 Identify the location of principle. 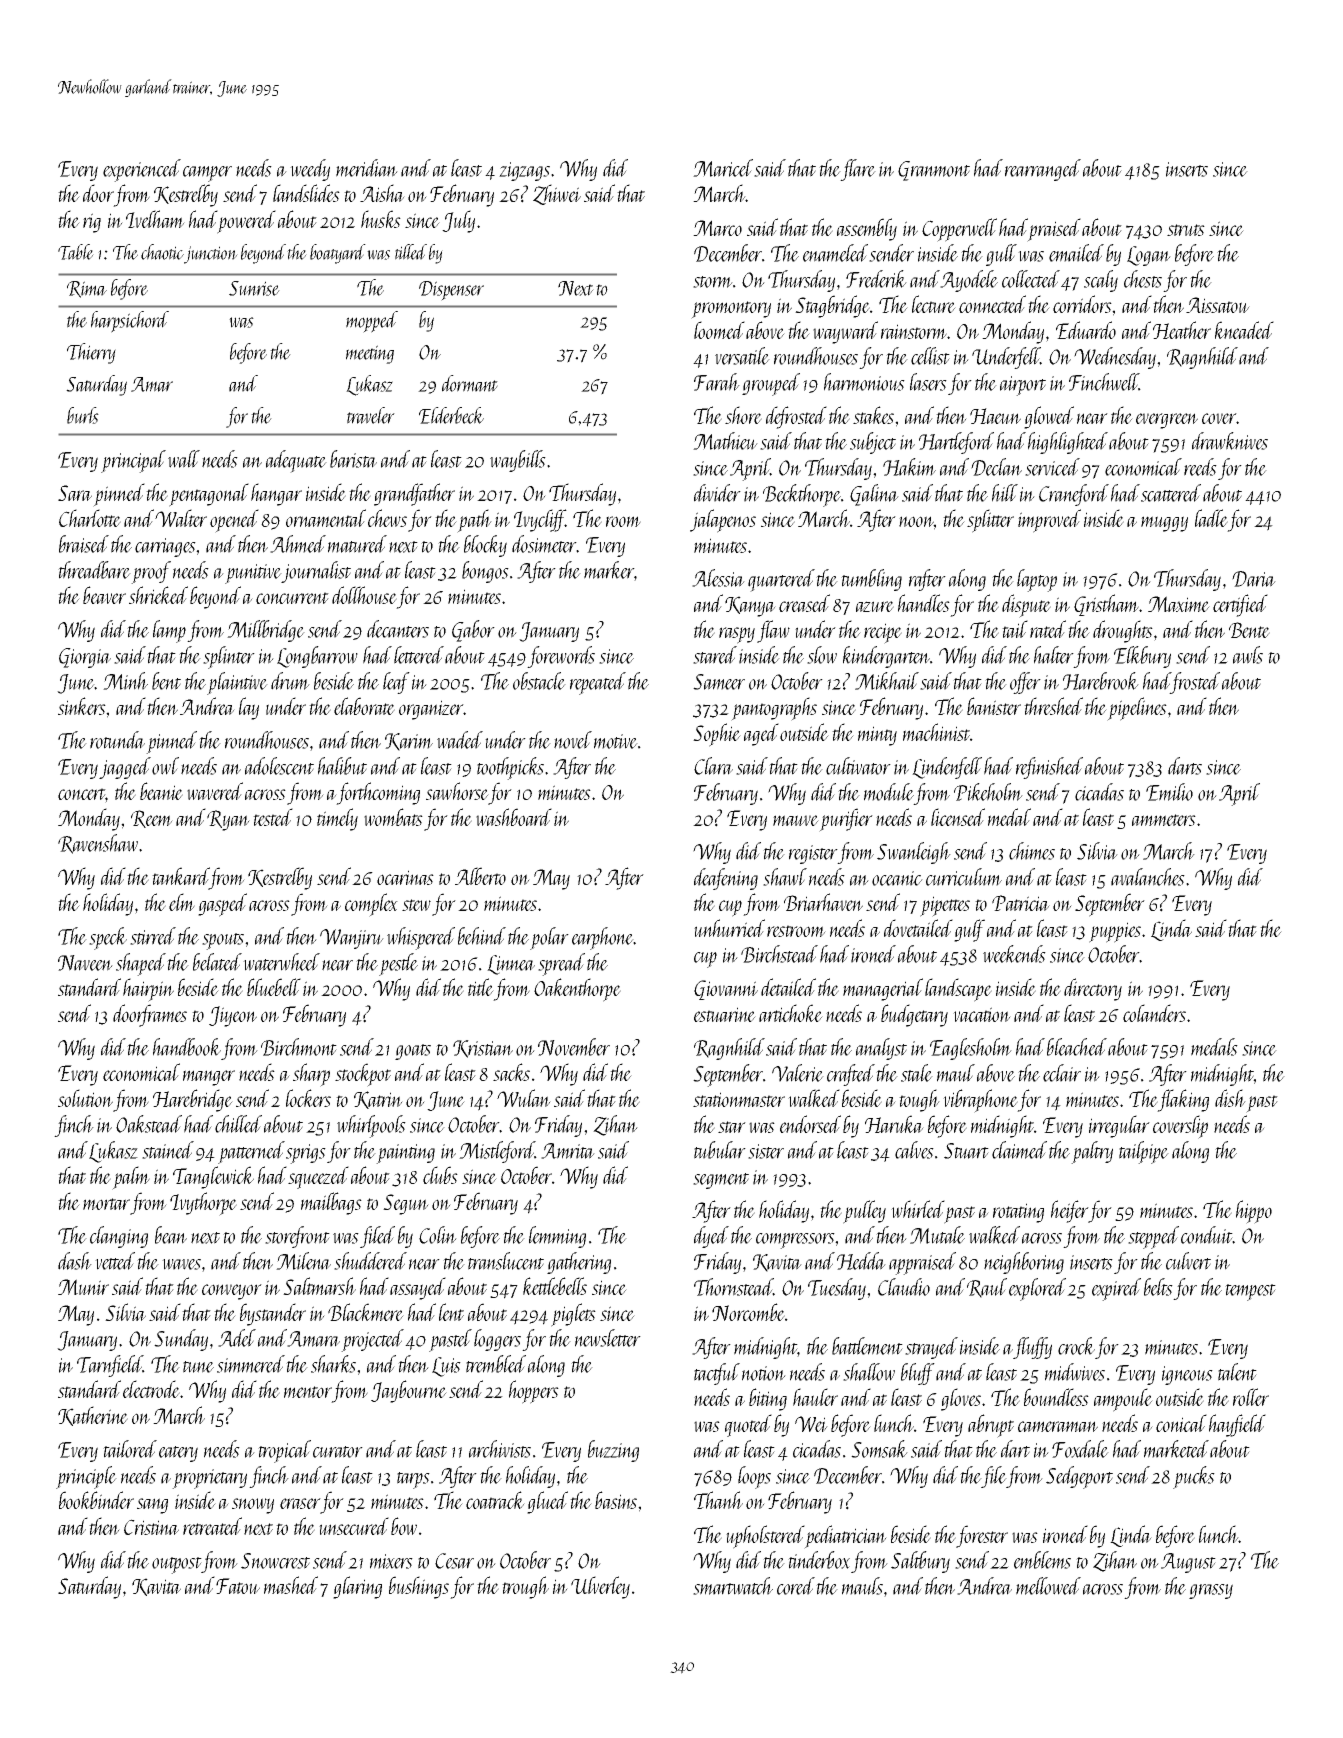
(86, 1477).
